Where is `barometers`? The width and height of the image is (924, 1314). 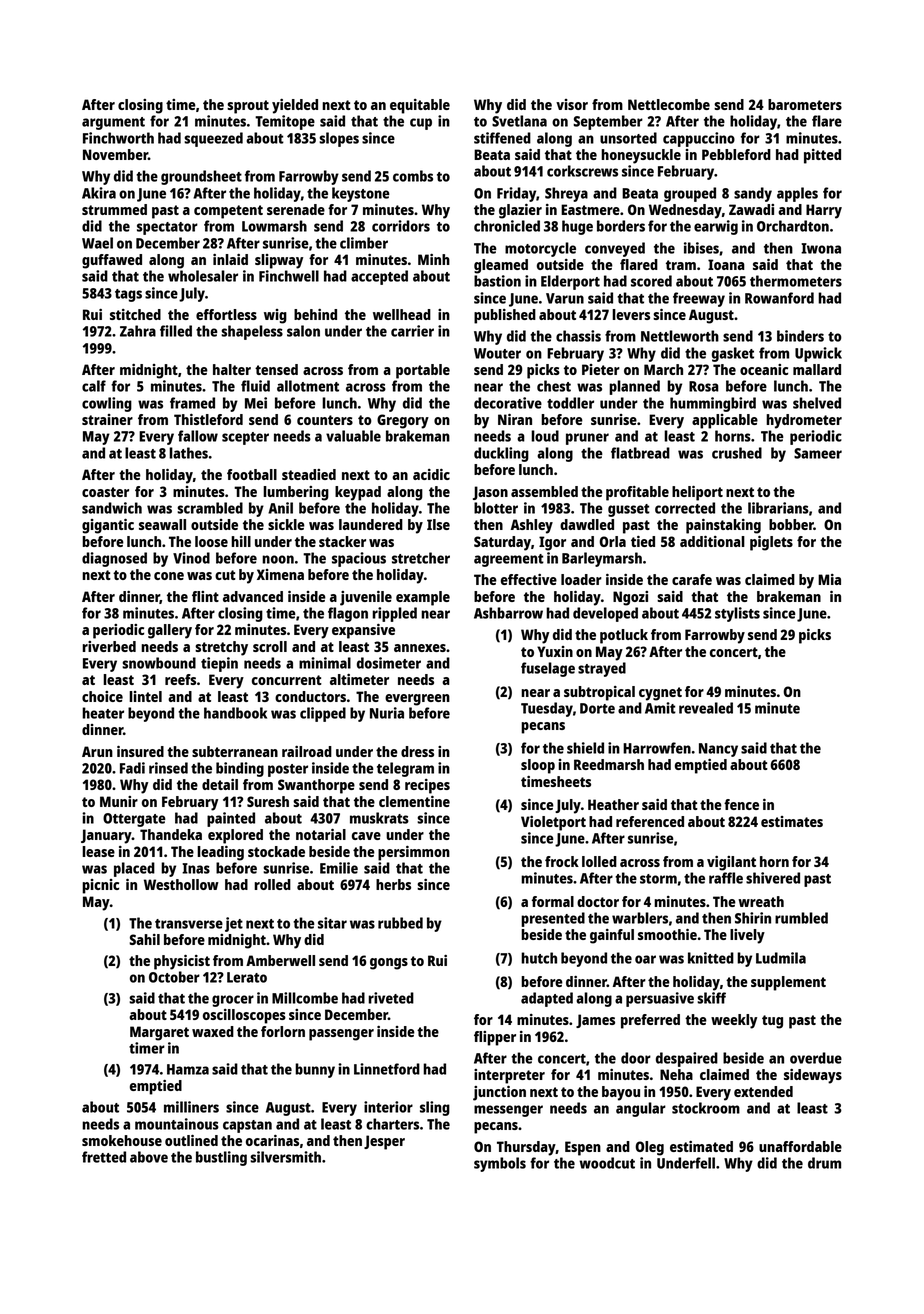
barometers is located at coordinates (805, 104).
